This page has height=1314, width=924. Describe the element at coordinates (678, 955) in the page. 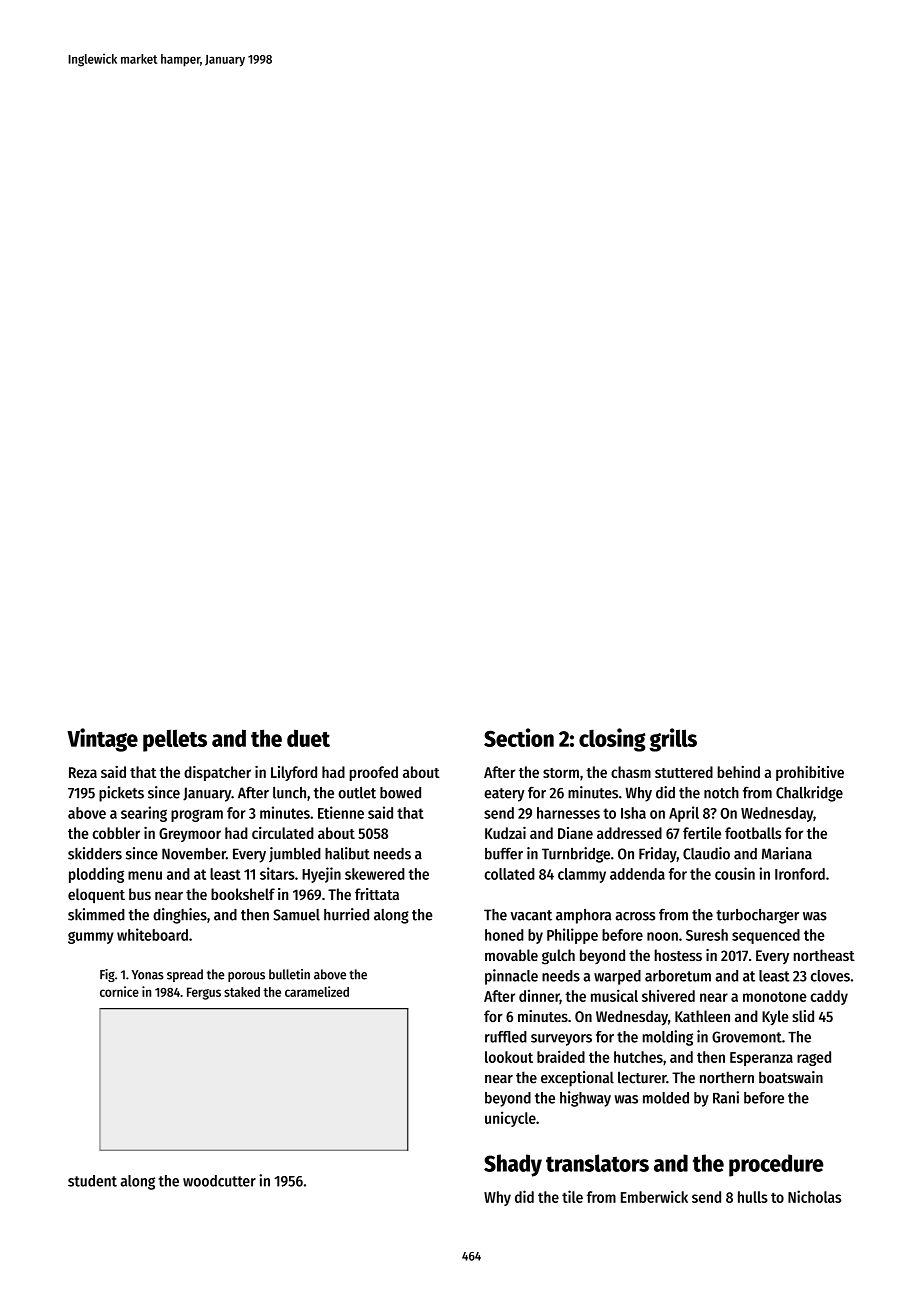

I see `hostess` at that location.
